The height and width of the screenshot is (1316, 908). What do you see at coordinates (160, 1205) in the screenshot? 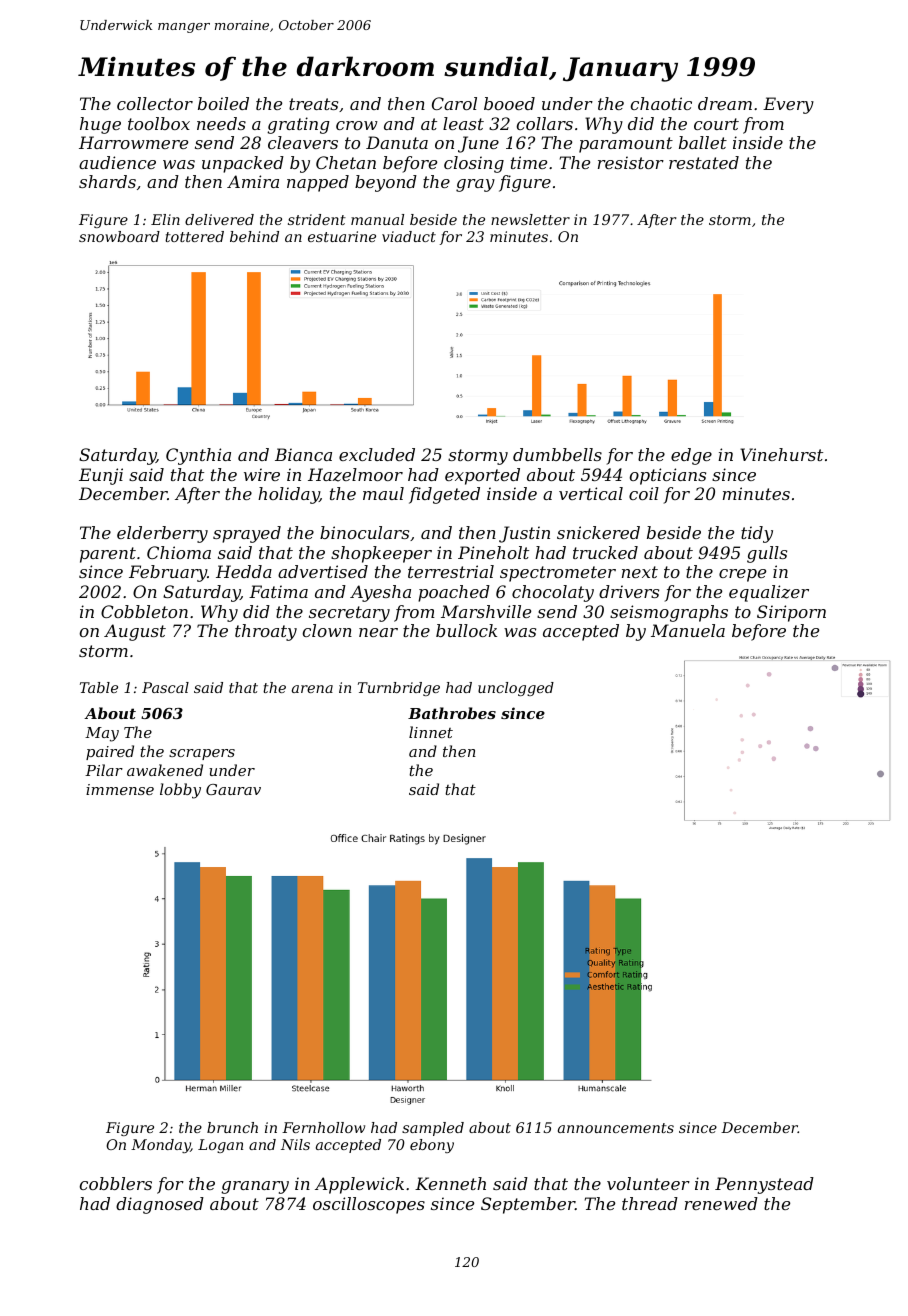
I see `diagnosed` at bounding box center [160, 1205].
